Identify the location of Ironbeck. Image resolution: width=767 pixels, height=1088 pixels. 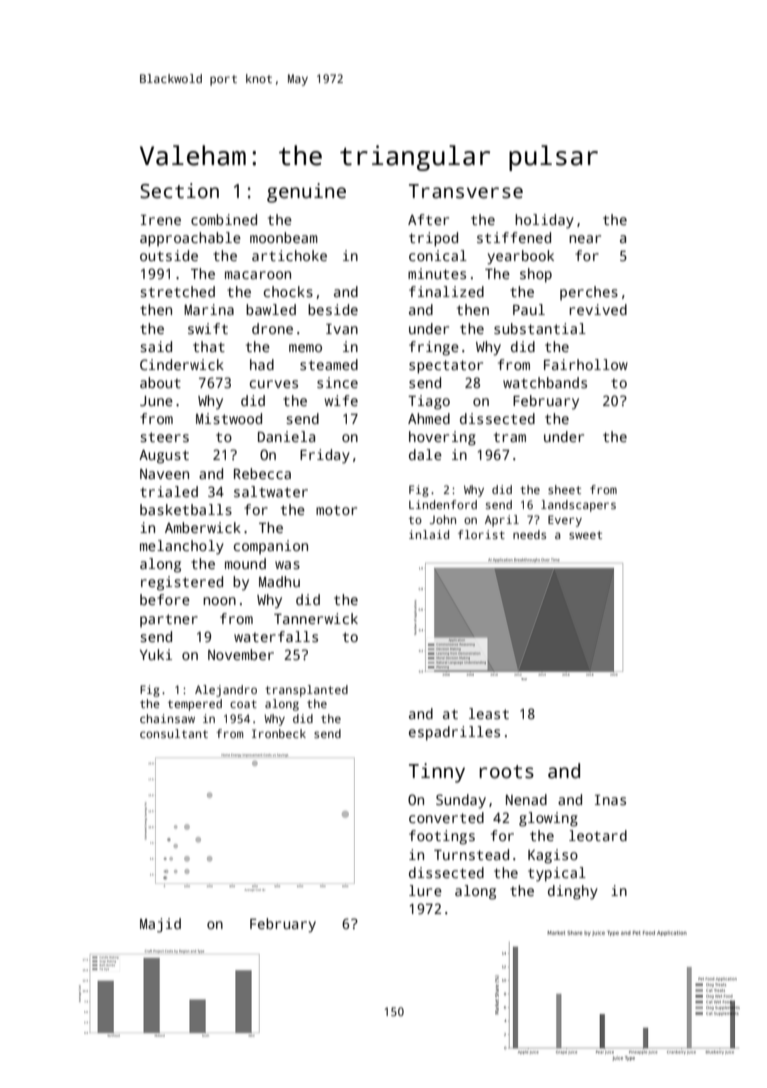
(279, 733).
